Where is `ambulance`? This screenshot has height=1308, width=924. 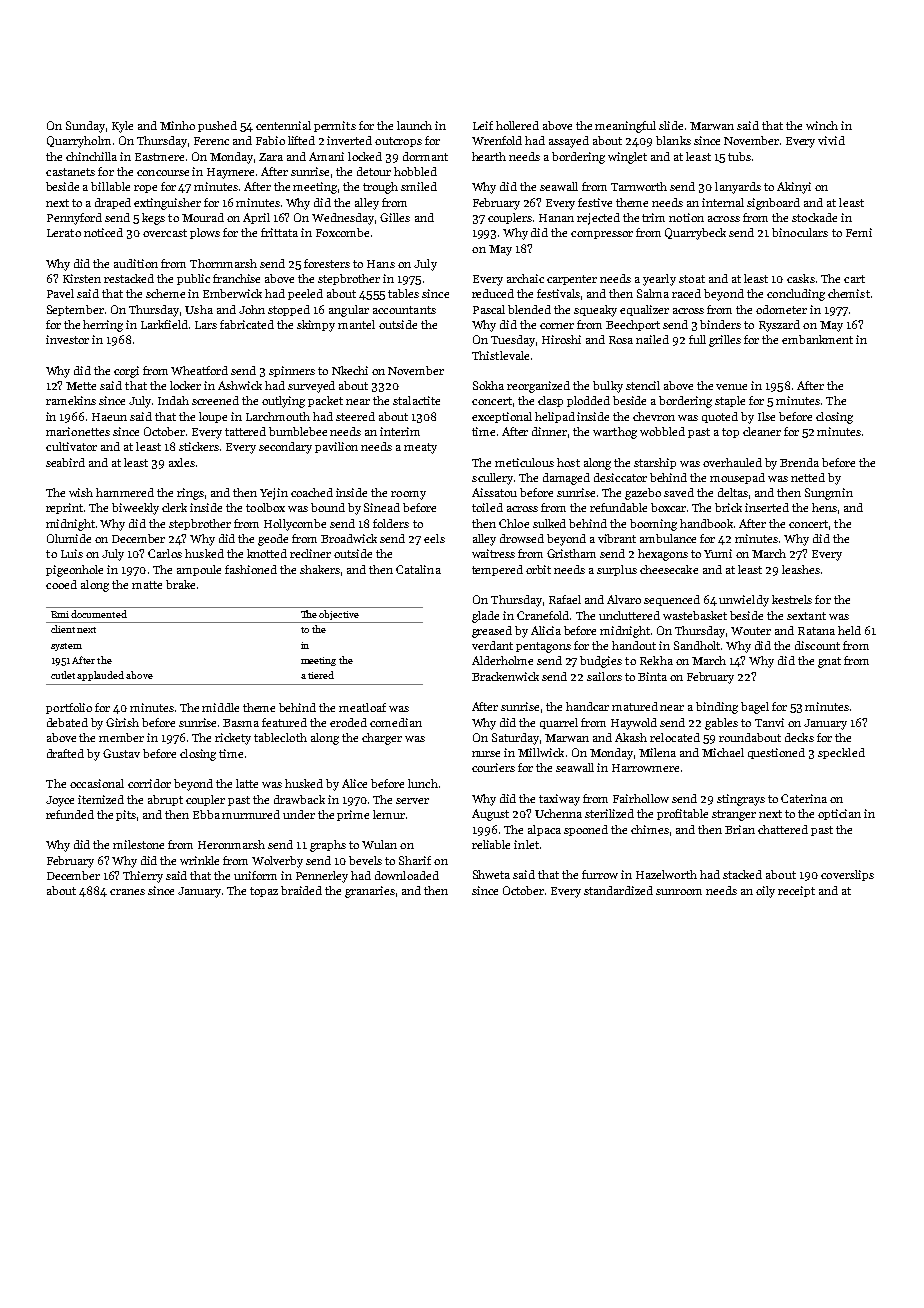 ambulance is located at coordinates (668, 538).
